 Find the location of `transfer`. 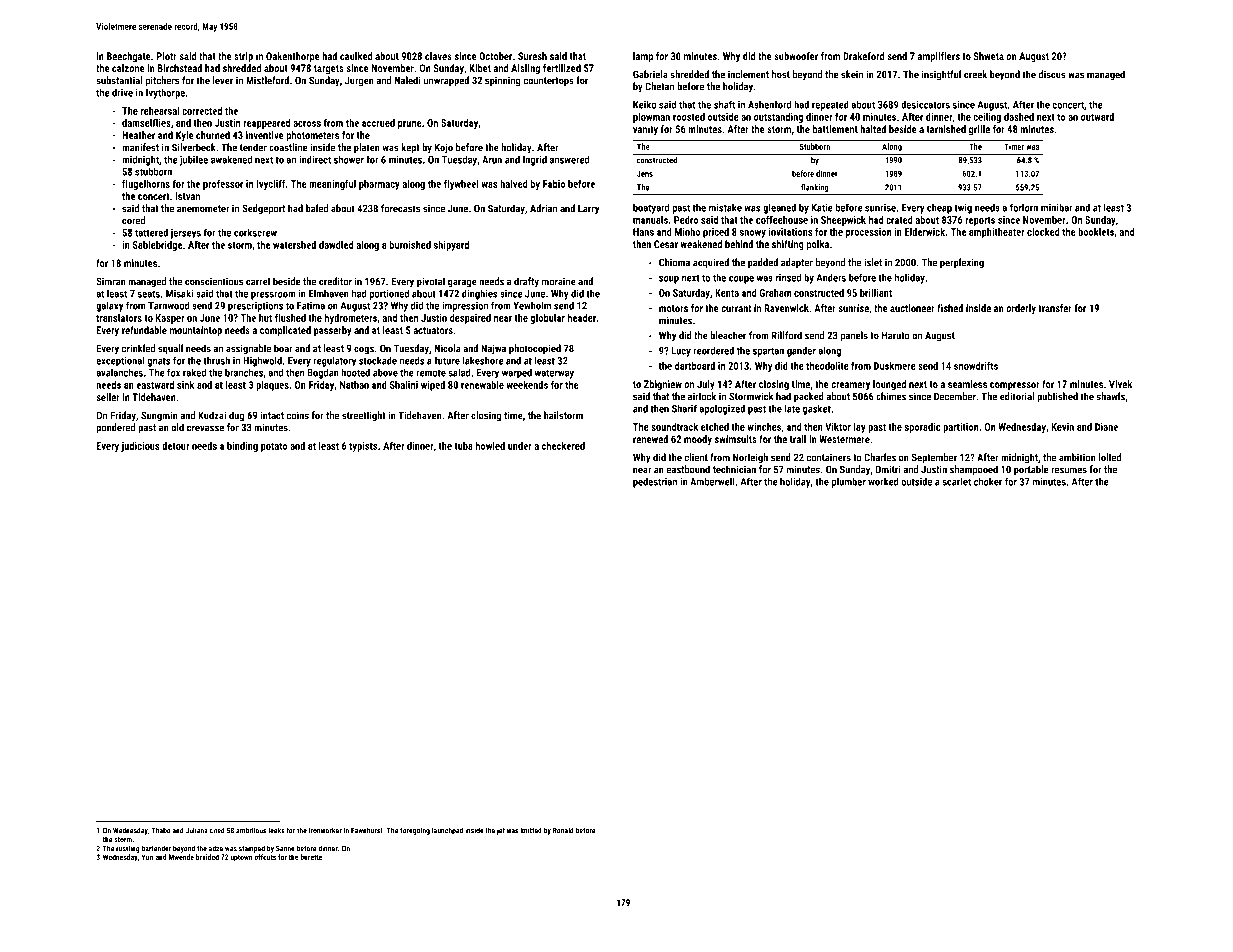

transfer is located at coordinates (1055, 308).
